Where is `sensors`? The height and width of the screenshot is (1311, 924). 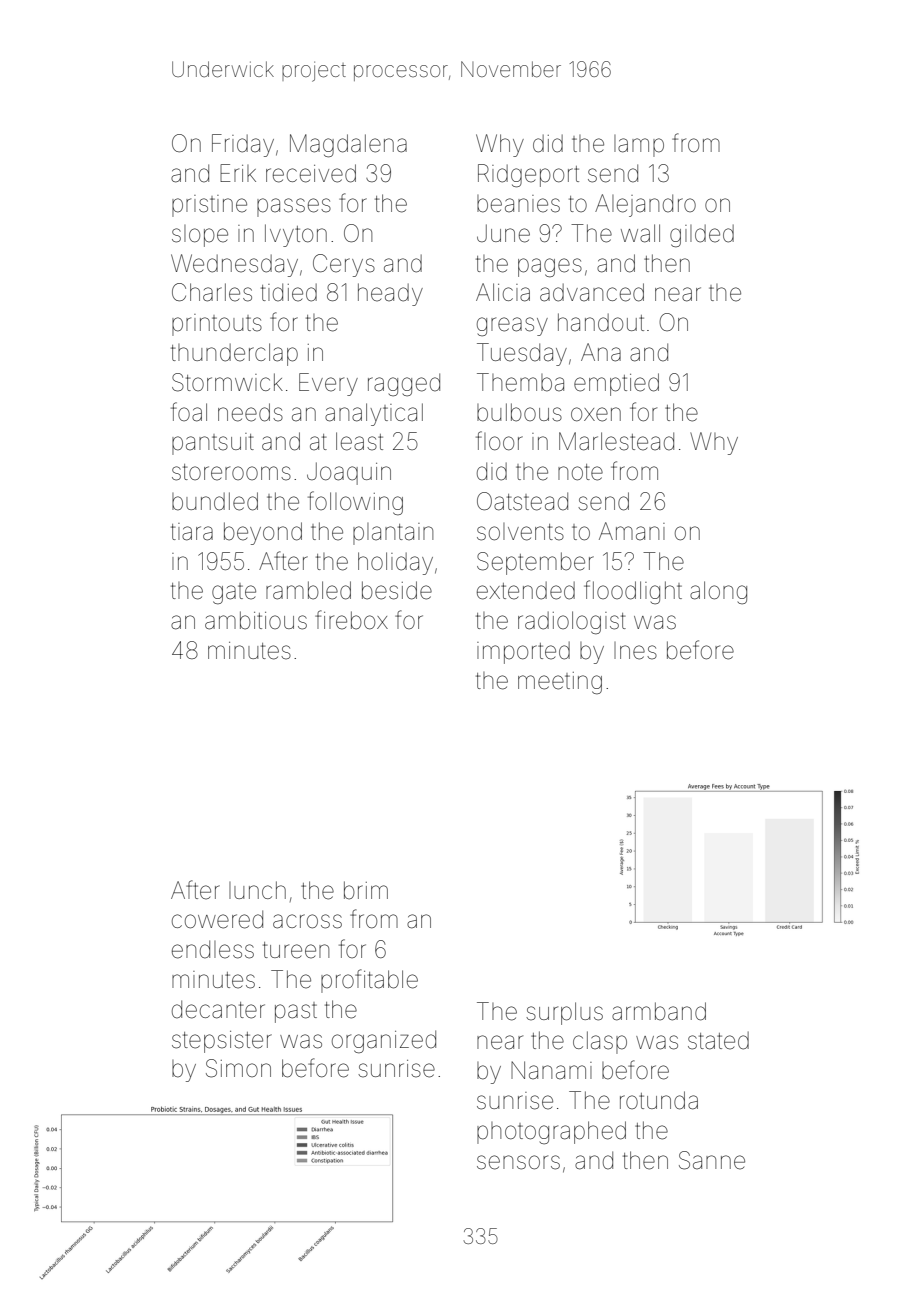
sensors is located at coordinates (518, 1162).
